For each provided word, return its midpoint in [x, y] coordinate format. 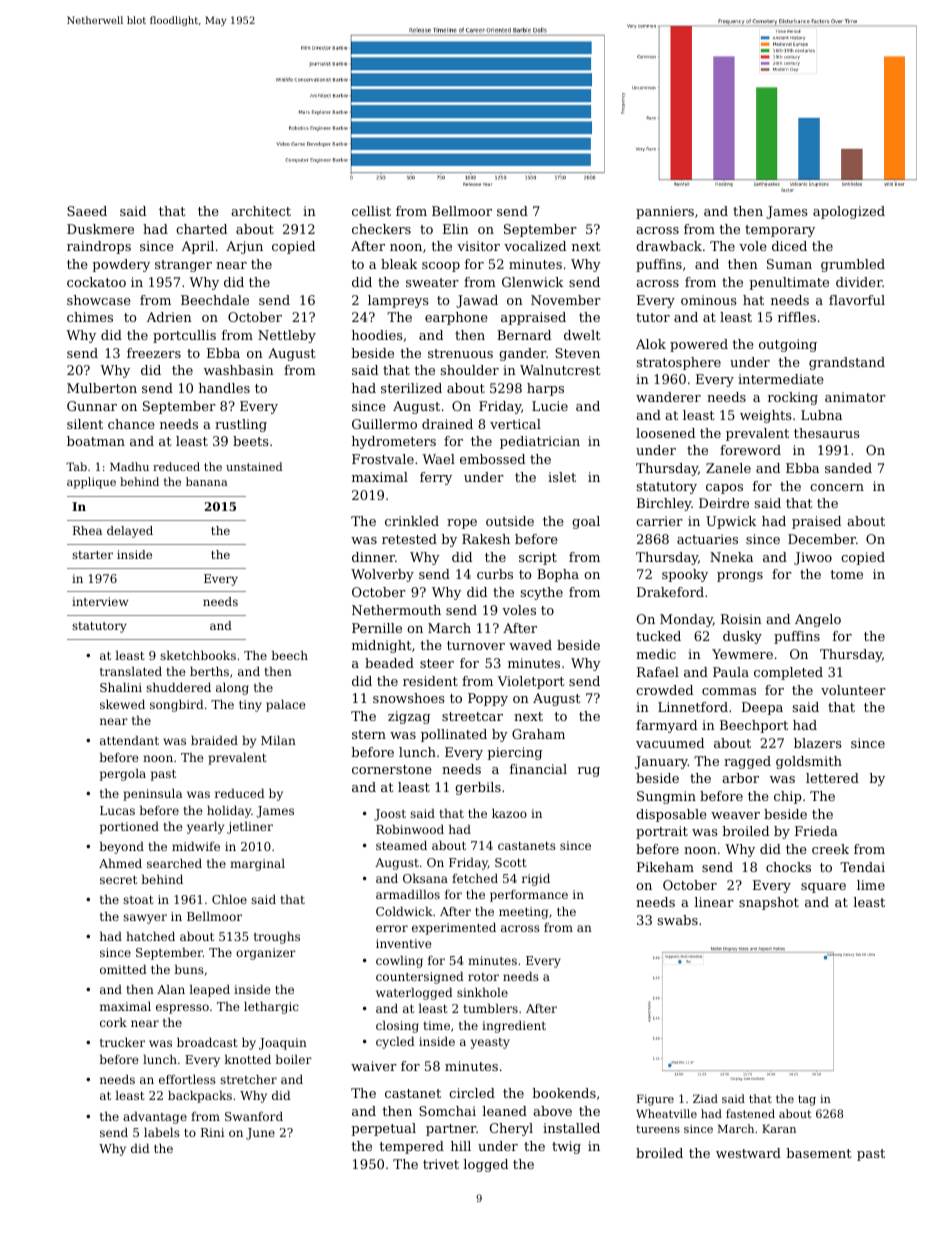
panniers [665, 212]
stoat [138, 899]
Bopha [558, 575]
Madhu [129, 466]
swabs [678, 920]
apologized [849, 212]
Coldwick [404, 911]
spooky [685, 575]
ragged [747, 762]
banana [207, 481]
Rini [212, 1132]
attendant [129, 740]
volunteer [853, 690]
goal [586, 522]
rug [589, 772]
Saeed [87, 211]
